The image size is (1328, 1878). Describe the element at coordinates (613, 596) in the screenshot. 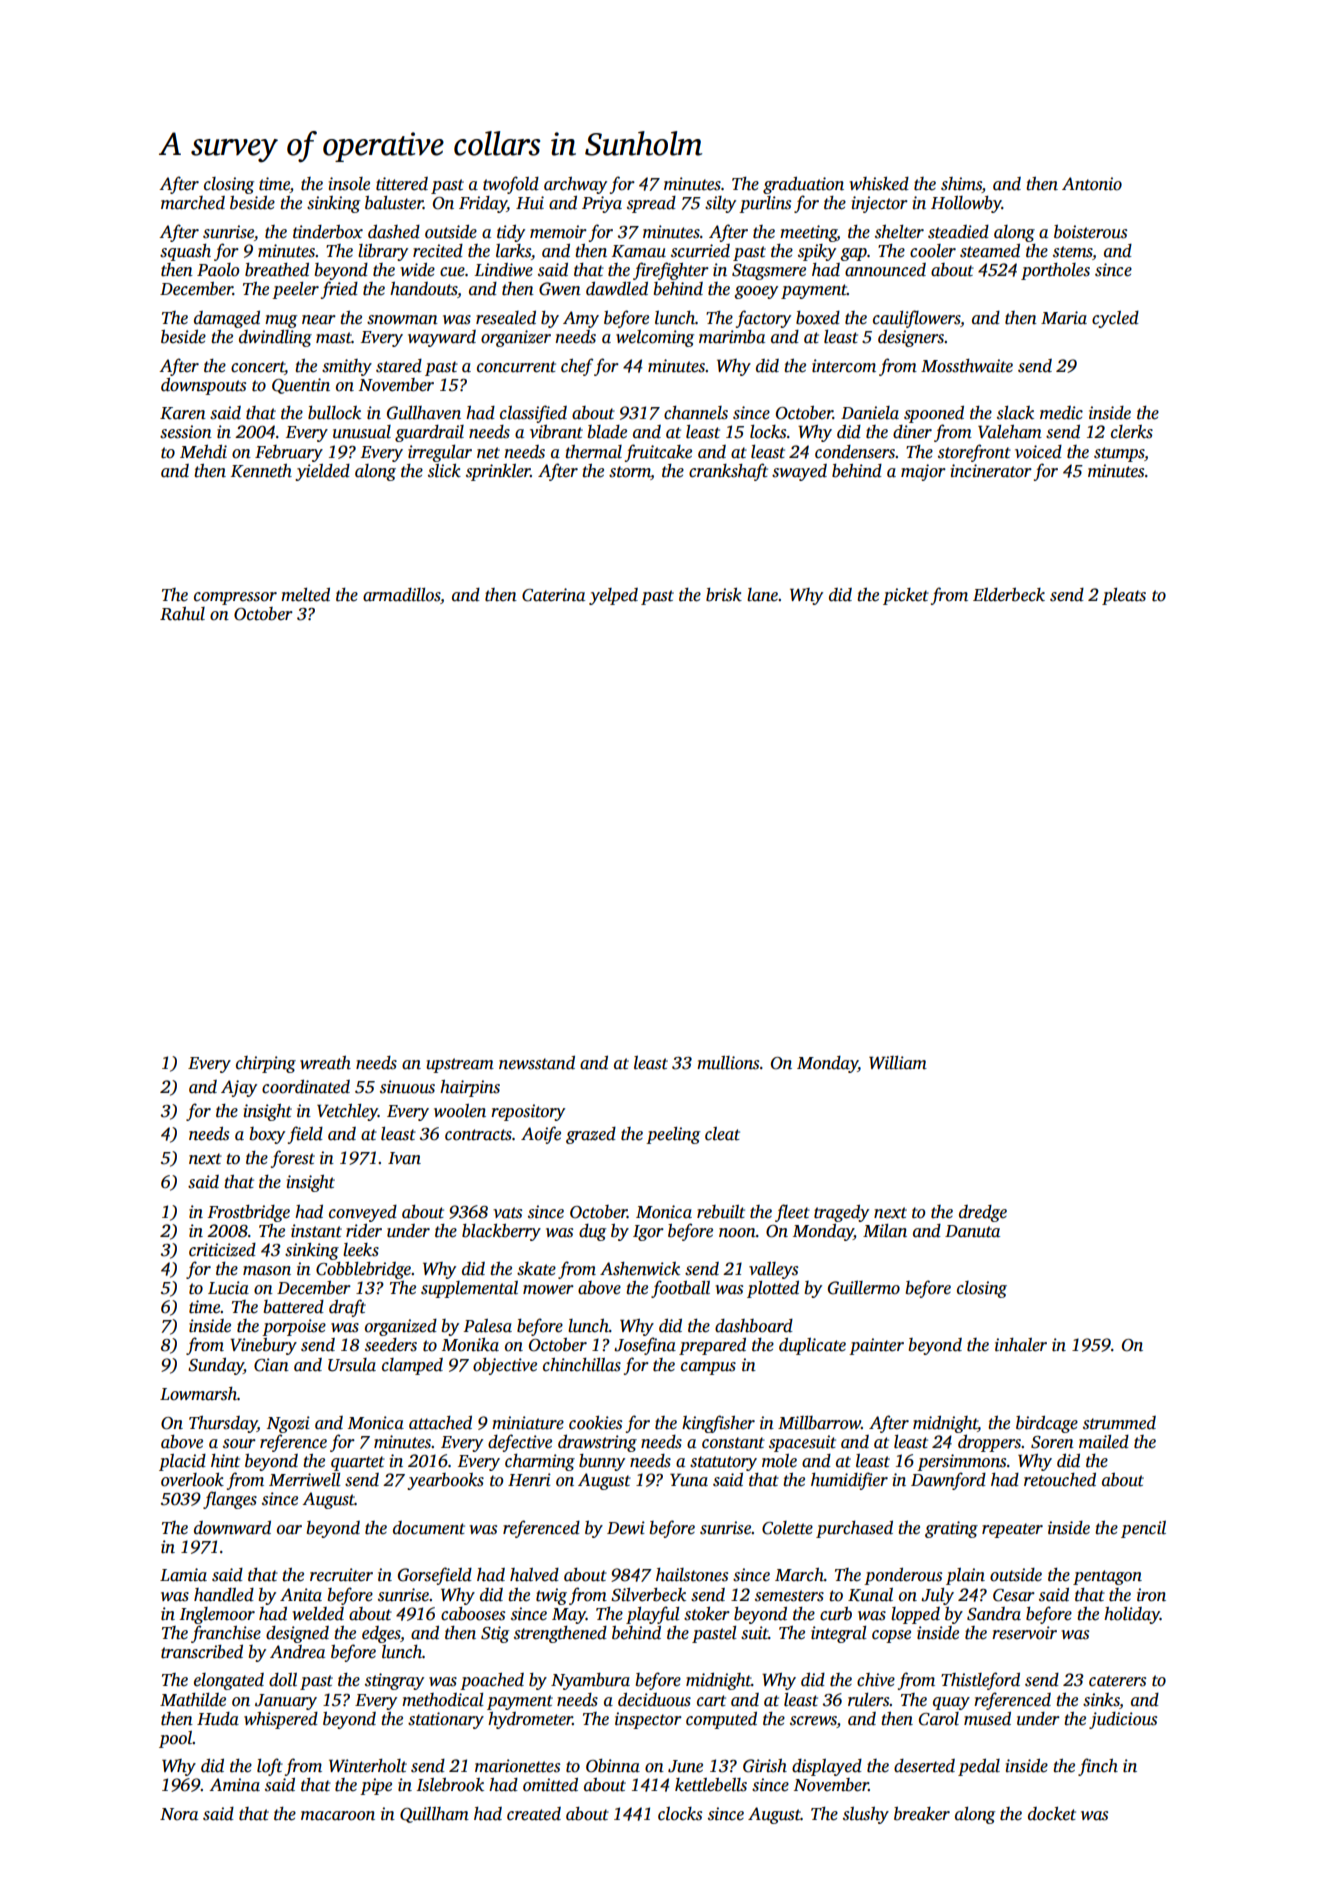

I see `yelped` at that location.
